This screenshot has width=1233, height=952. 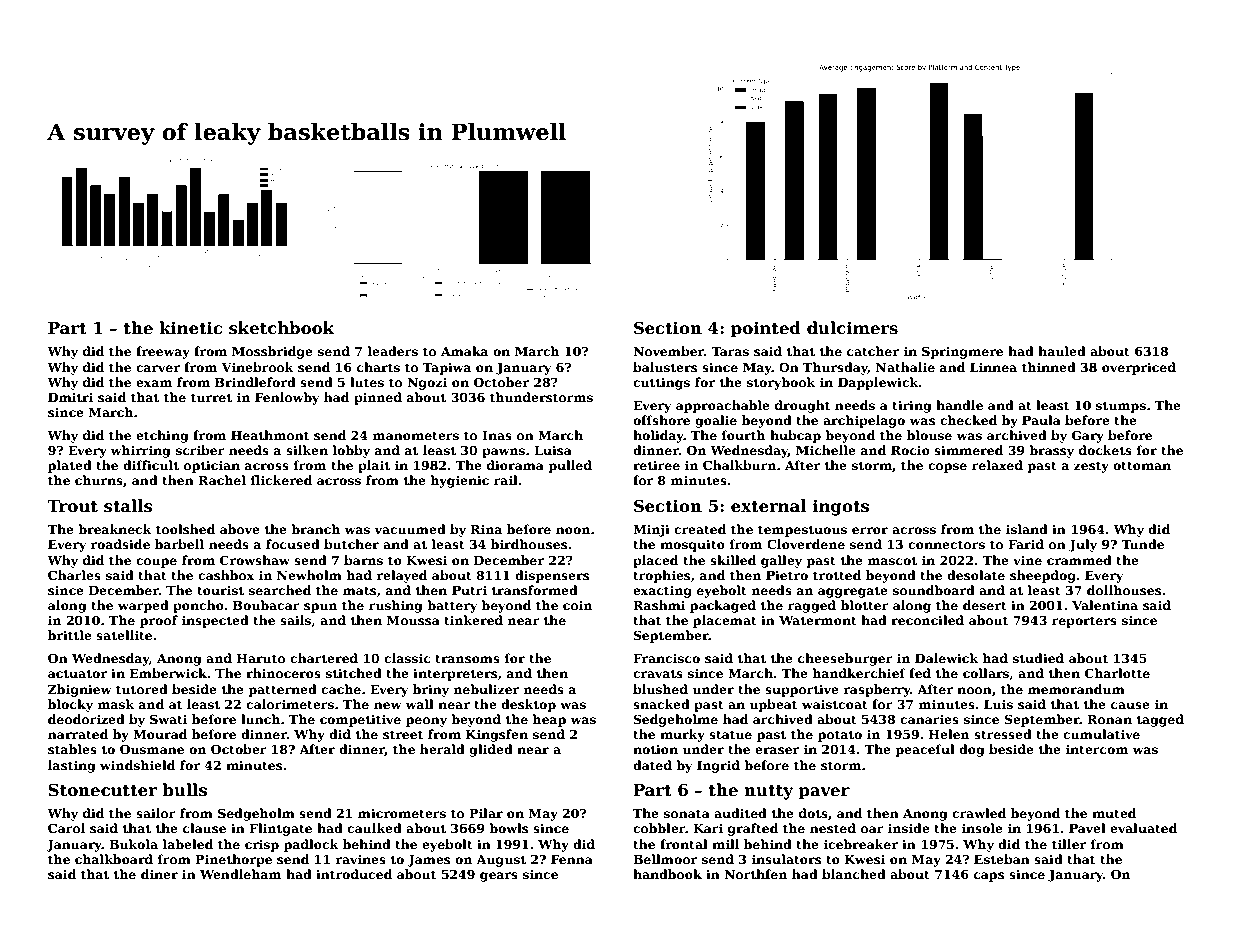 I want to click on Taras, so click(x=730, y=351).
